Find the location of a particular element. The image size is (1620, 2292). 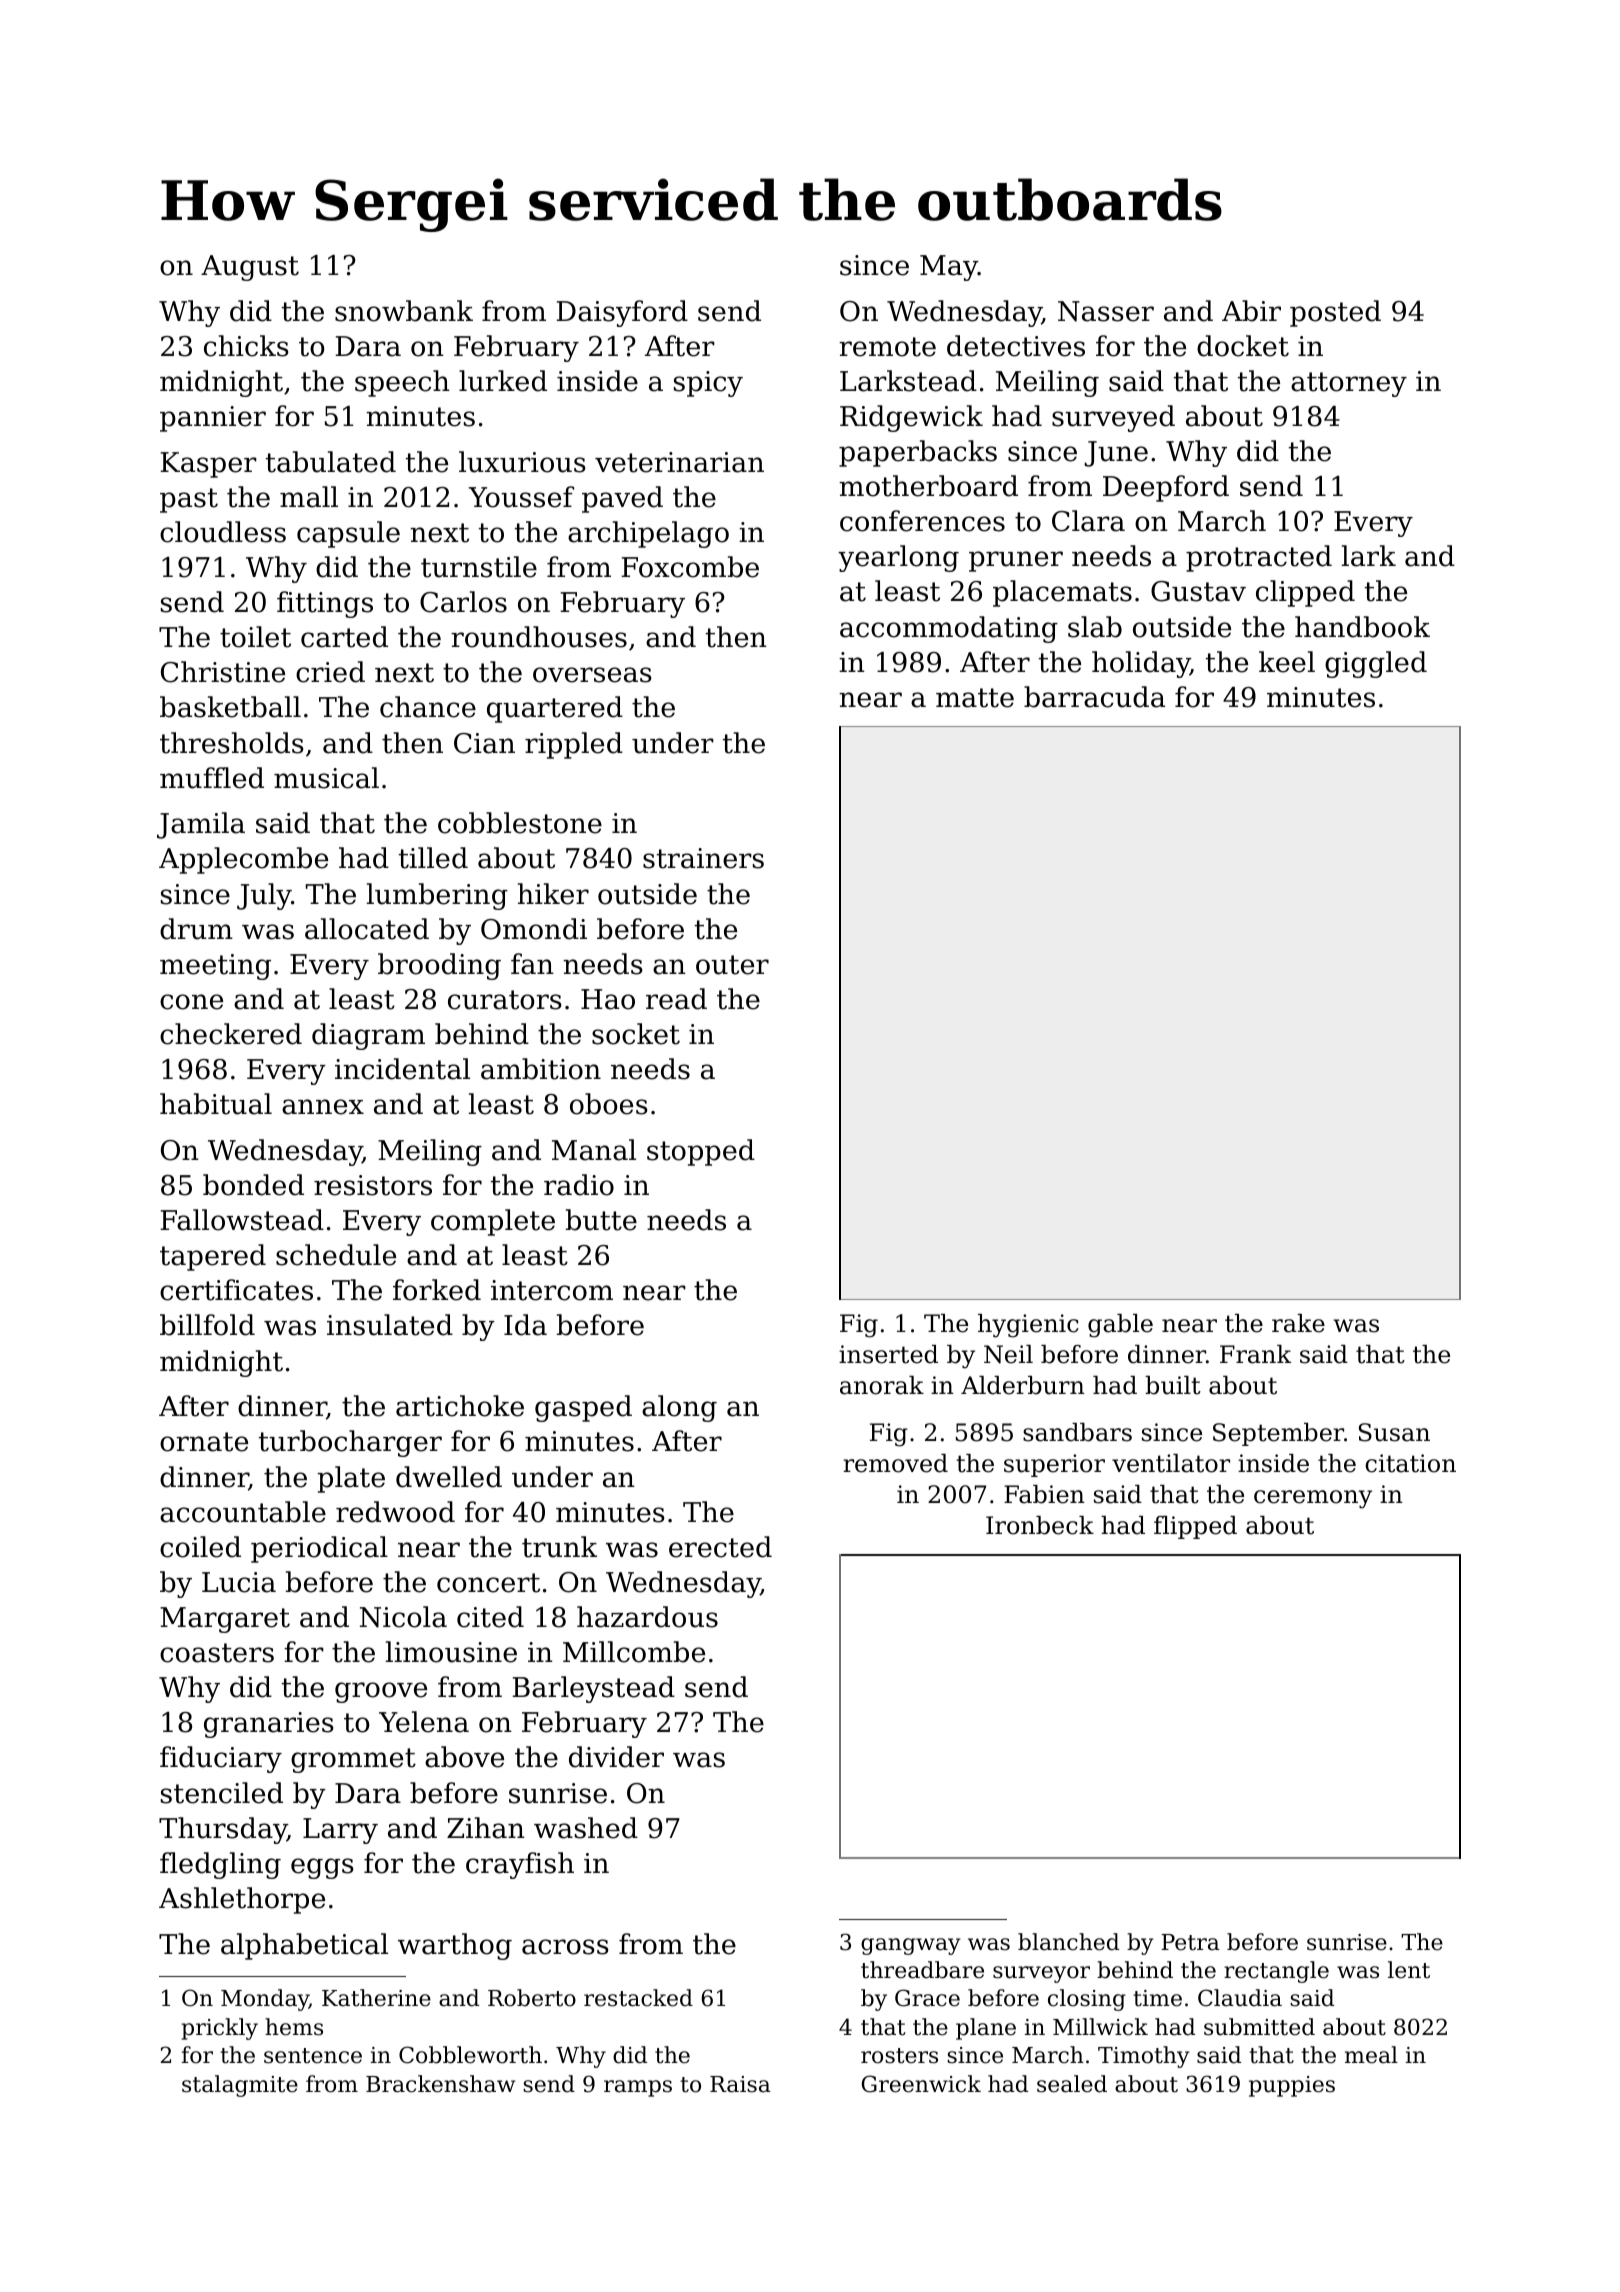

fledgling is located at coordinates (220, 1865).
